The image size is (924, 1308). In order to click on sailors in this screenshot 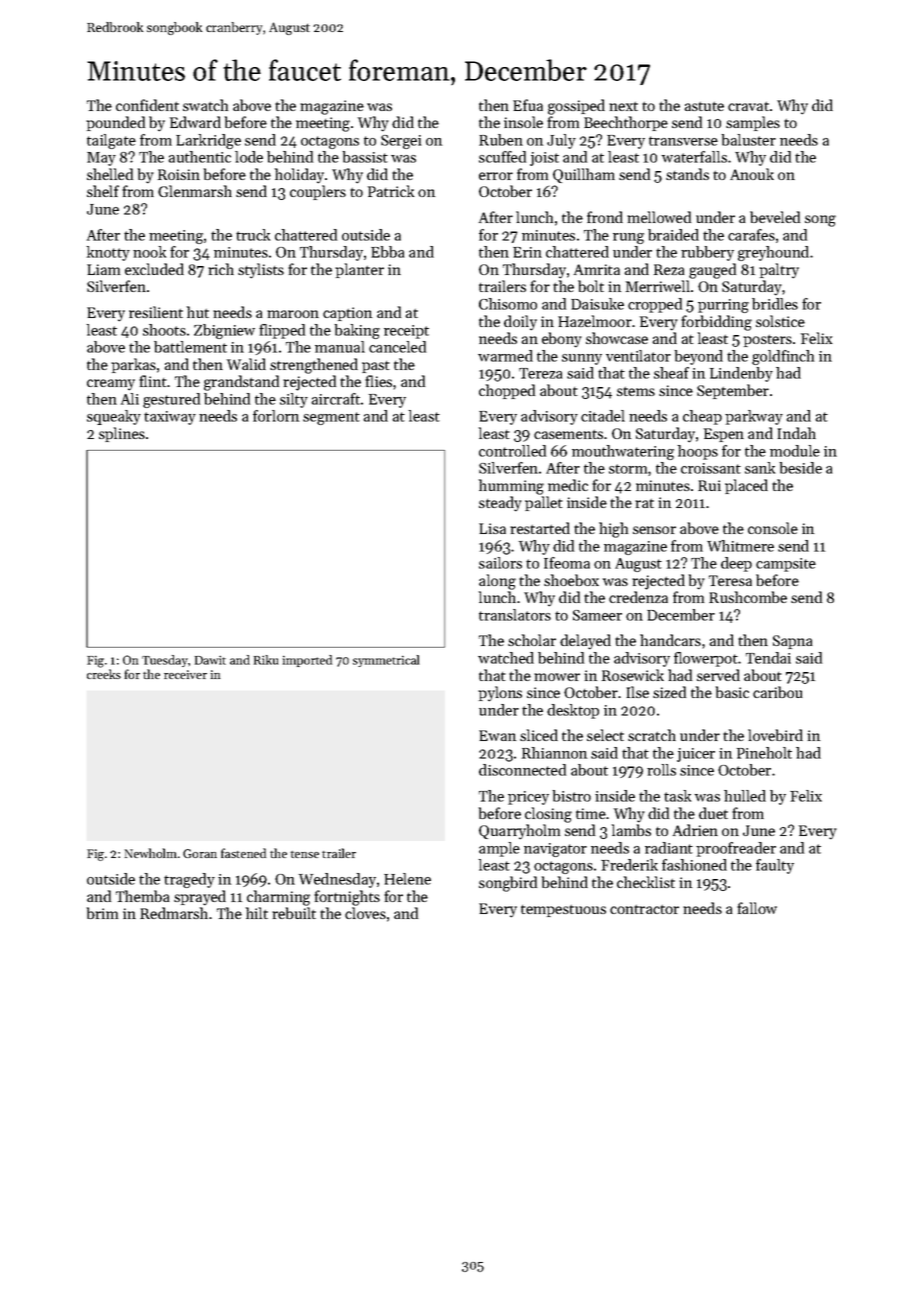, I will do `click(500, 563)`.
